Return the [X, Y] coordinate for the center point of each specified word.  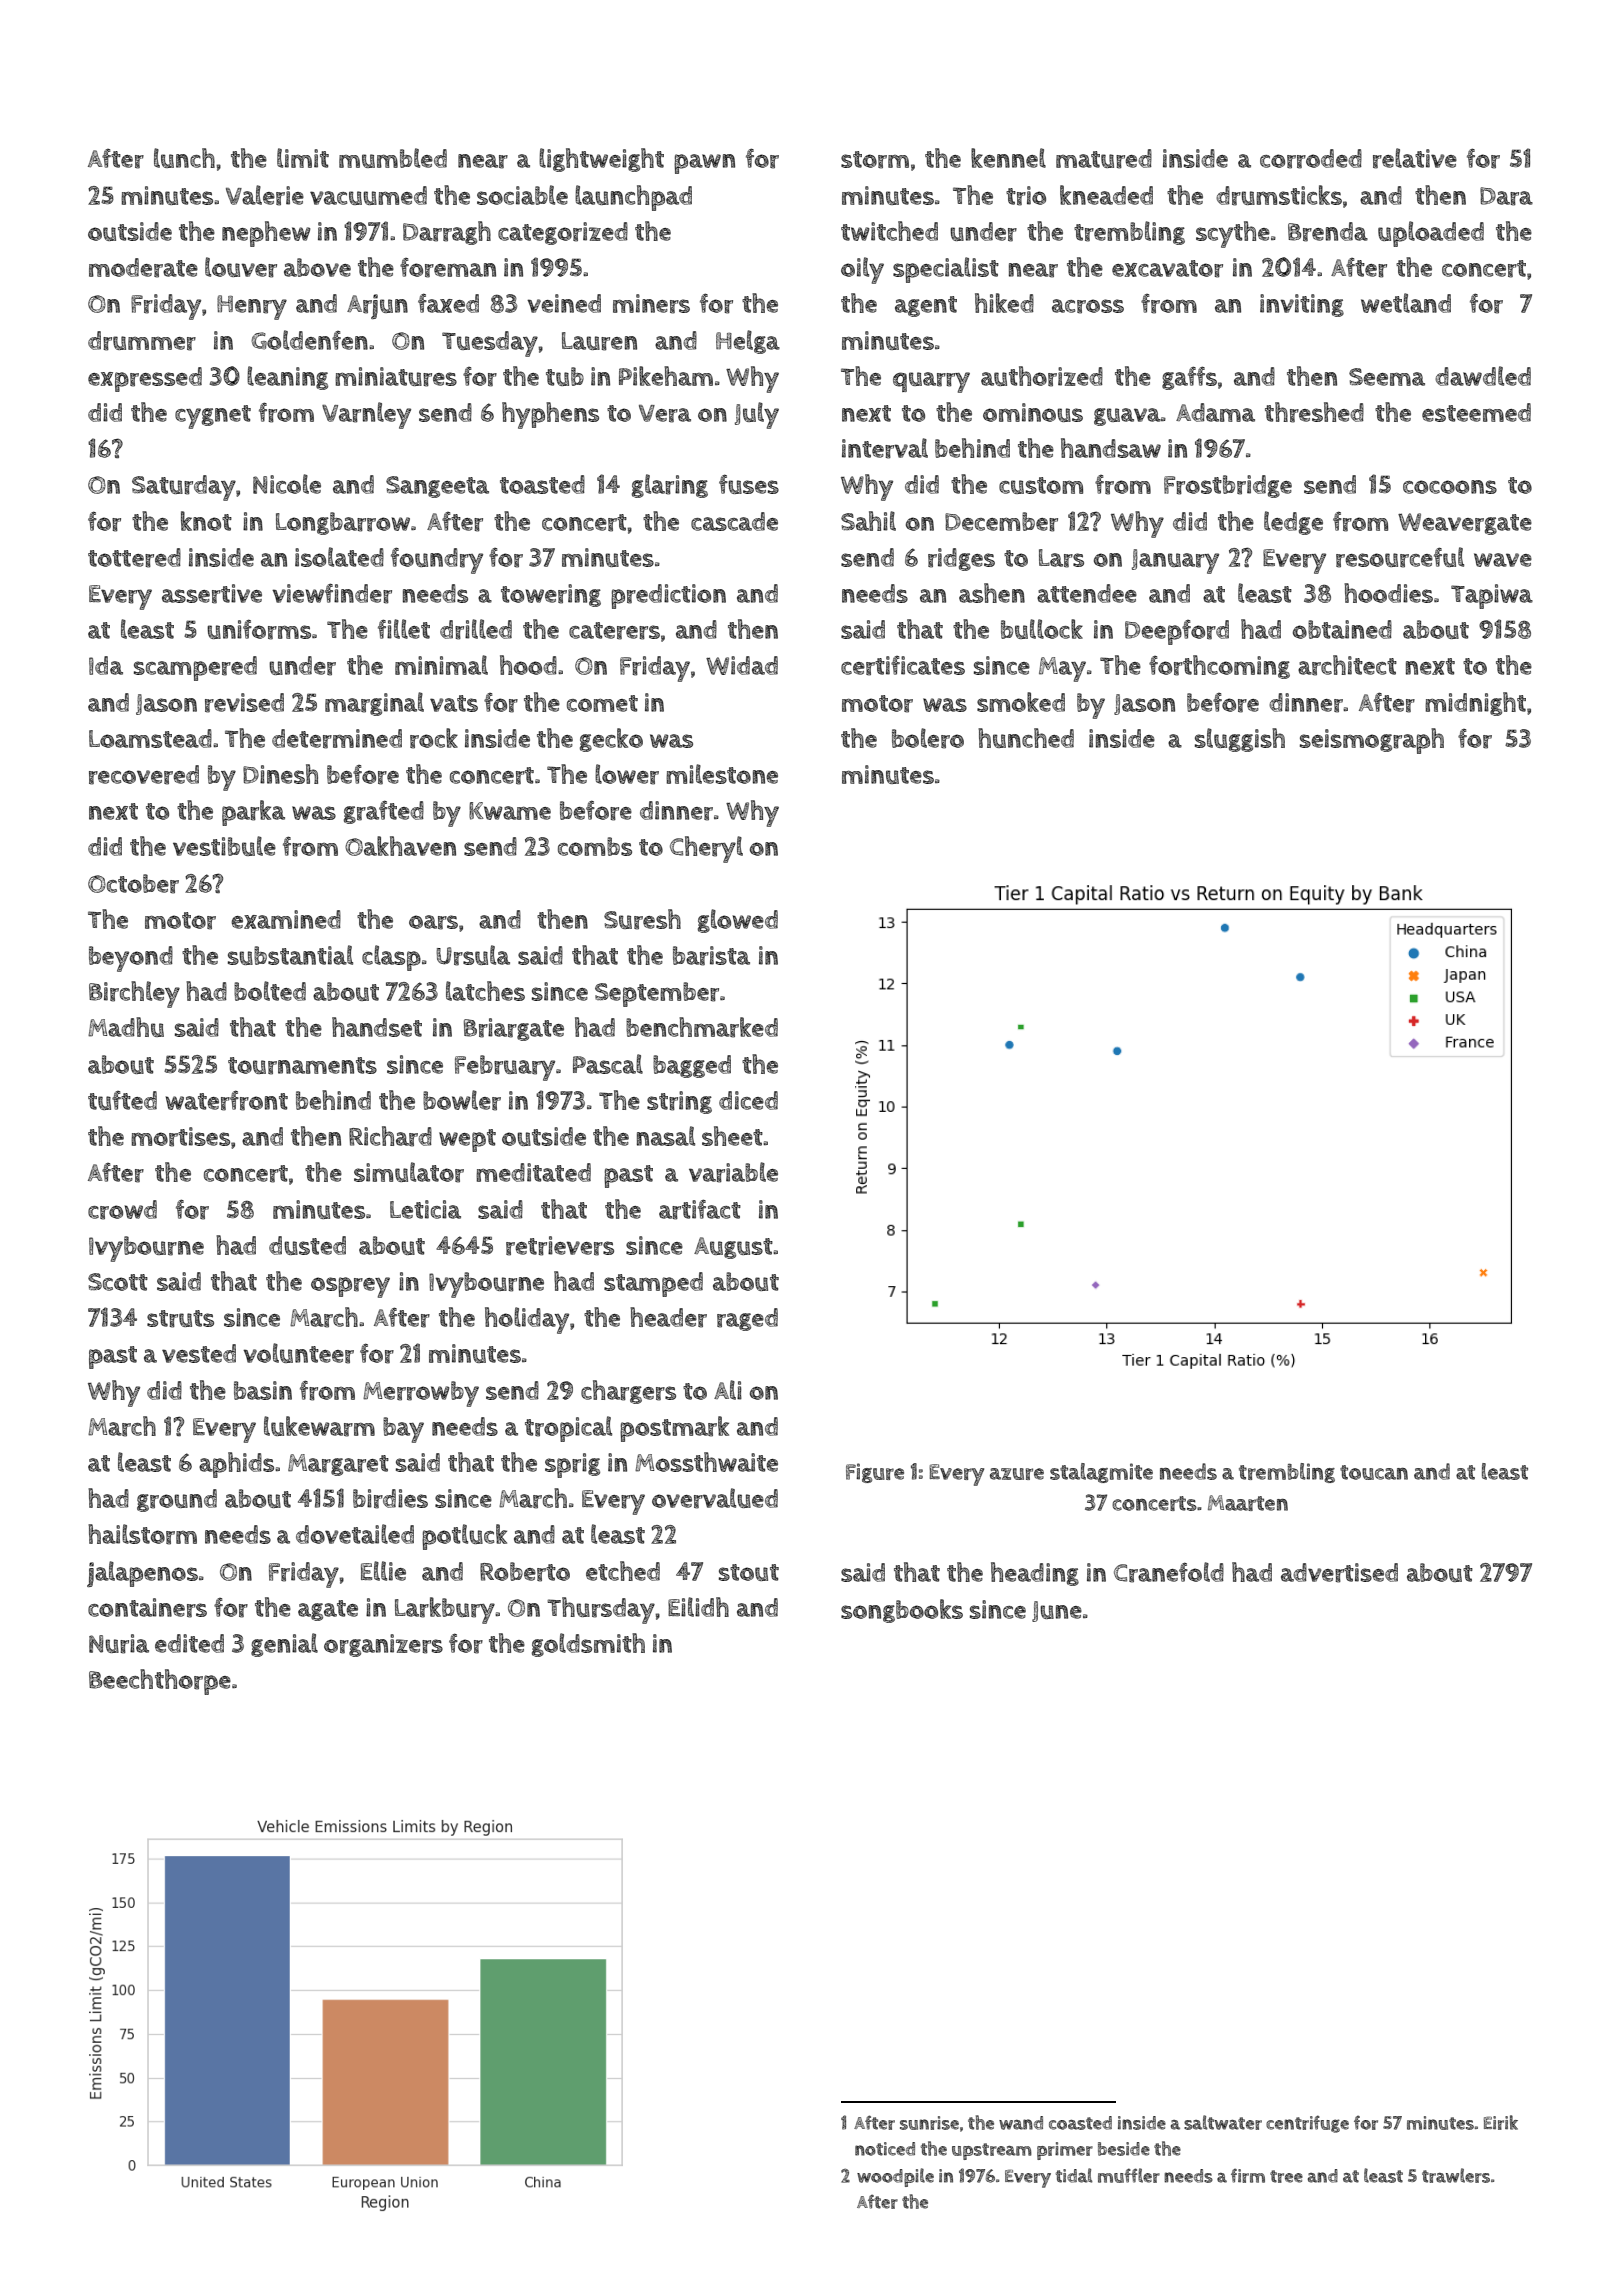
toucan [1374, 1472]
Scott [118, 1282]
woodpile [895, 2177]
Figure [875, 1473]
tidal [1074, 2175]
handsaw [1111, 448]
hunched [1026, 738]
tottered [134, 558]
